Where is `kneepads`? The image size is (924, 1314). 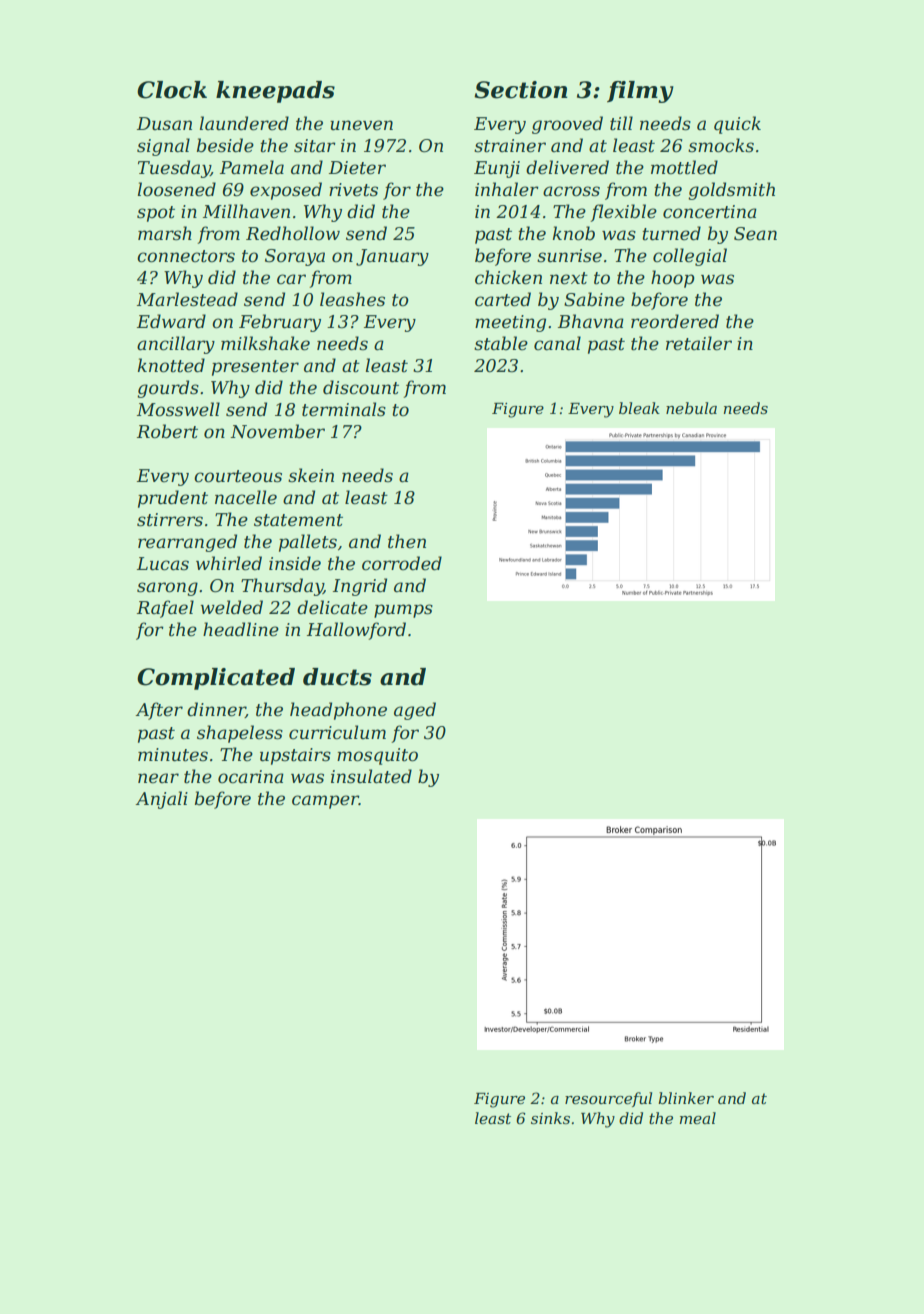
kneepads is located at coordinates (275, 92).
